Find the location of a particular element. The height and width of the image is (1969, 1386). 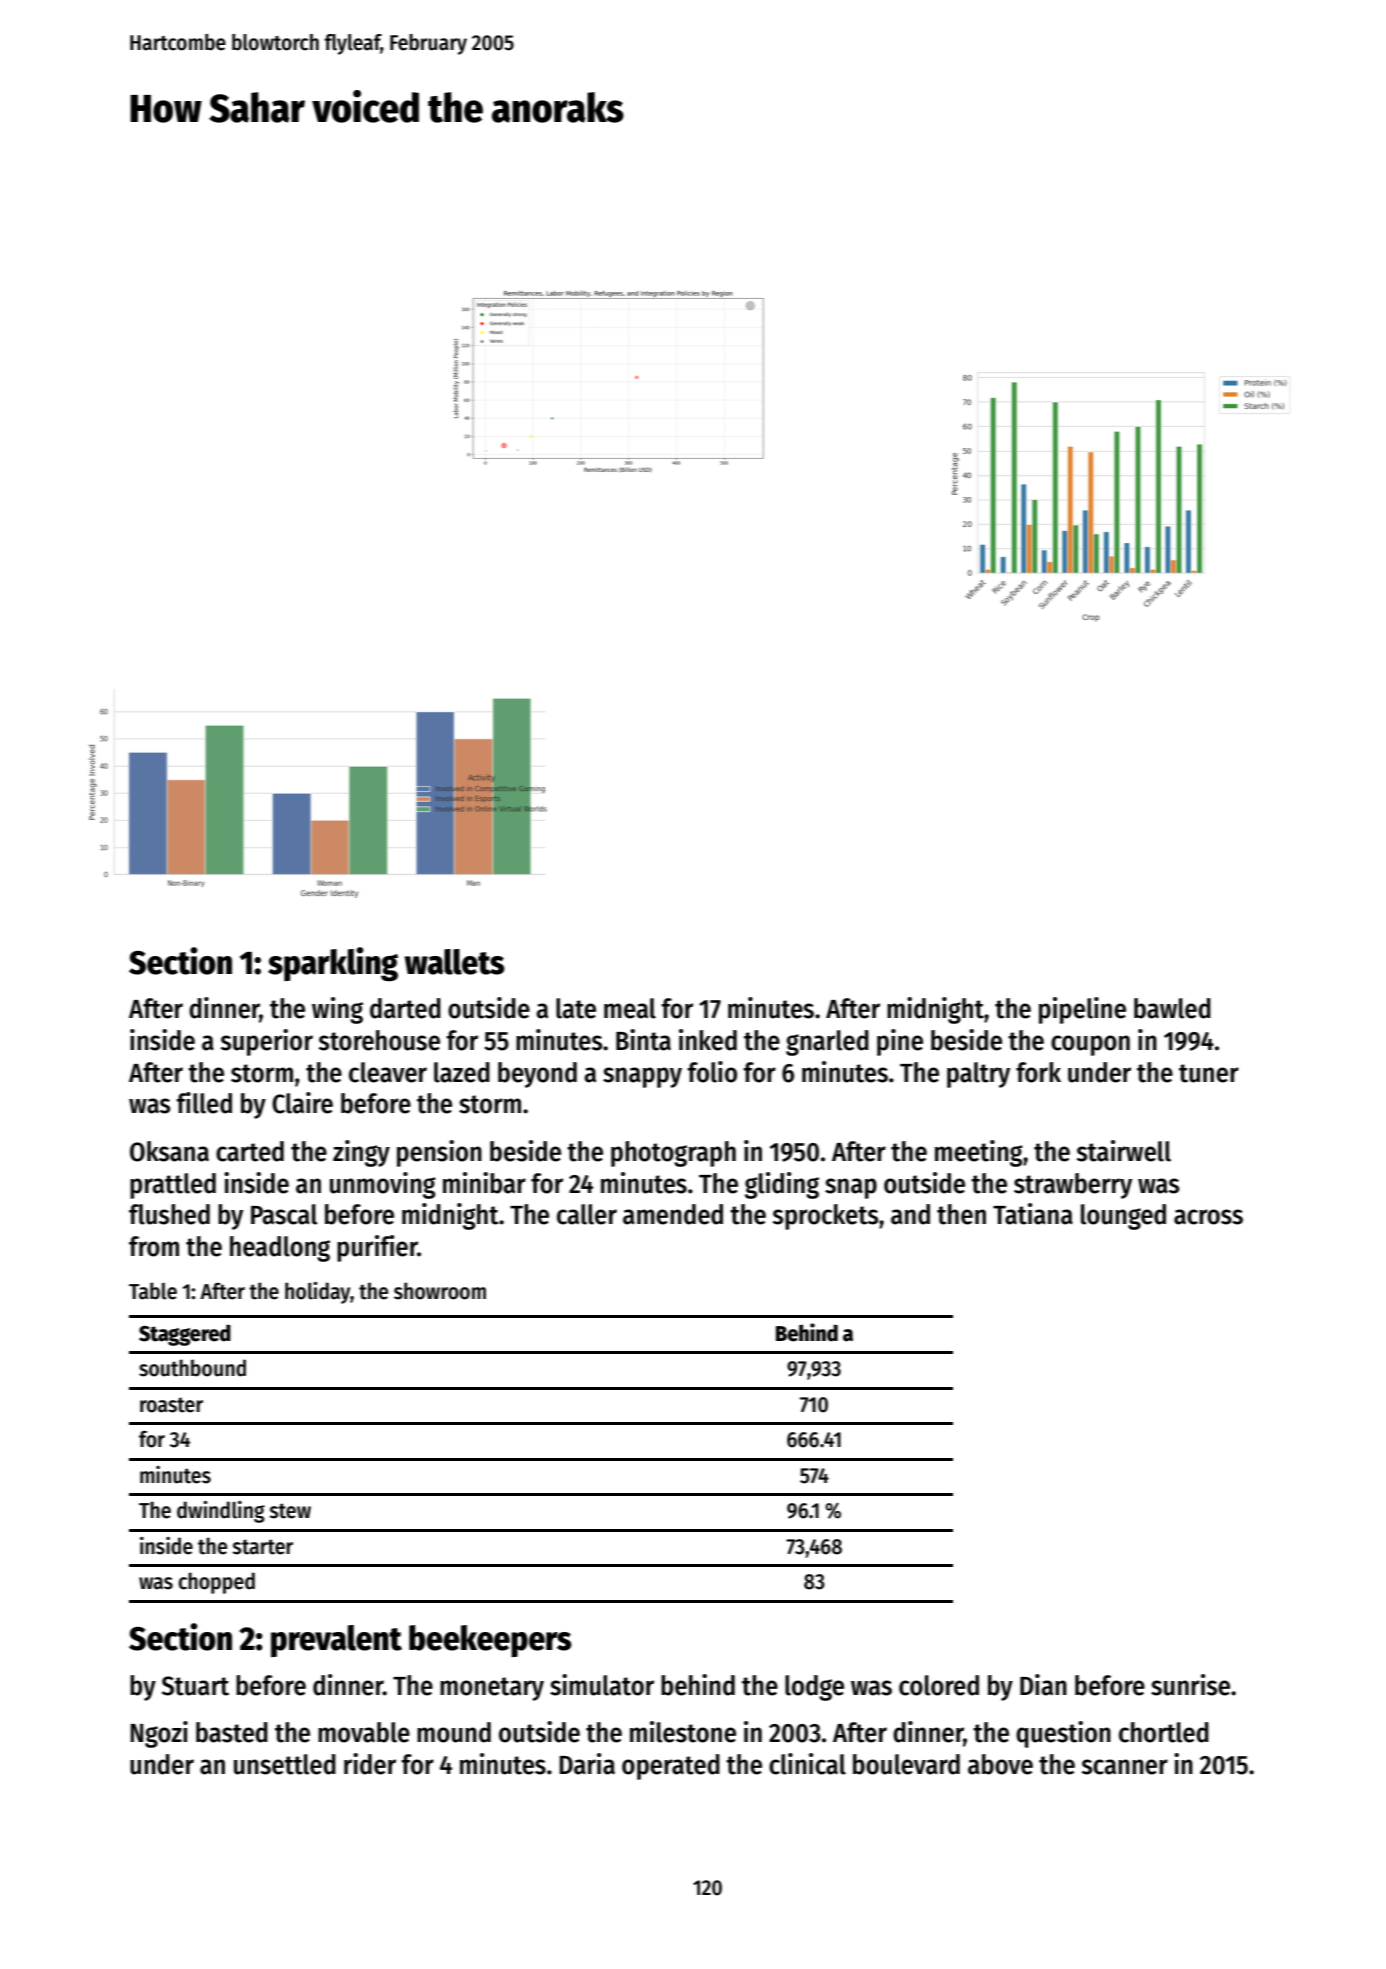

Ngozi is located at coordinates (159, 1734).
